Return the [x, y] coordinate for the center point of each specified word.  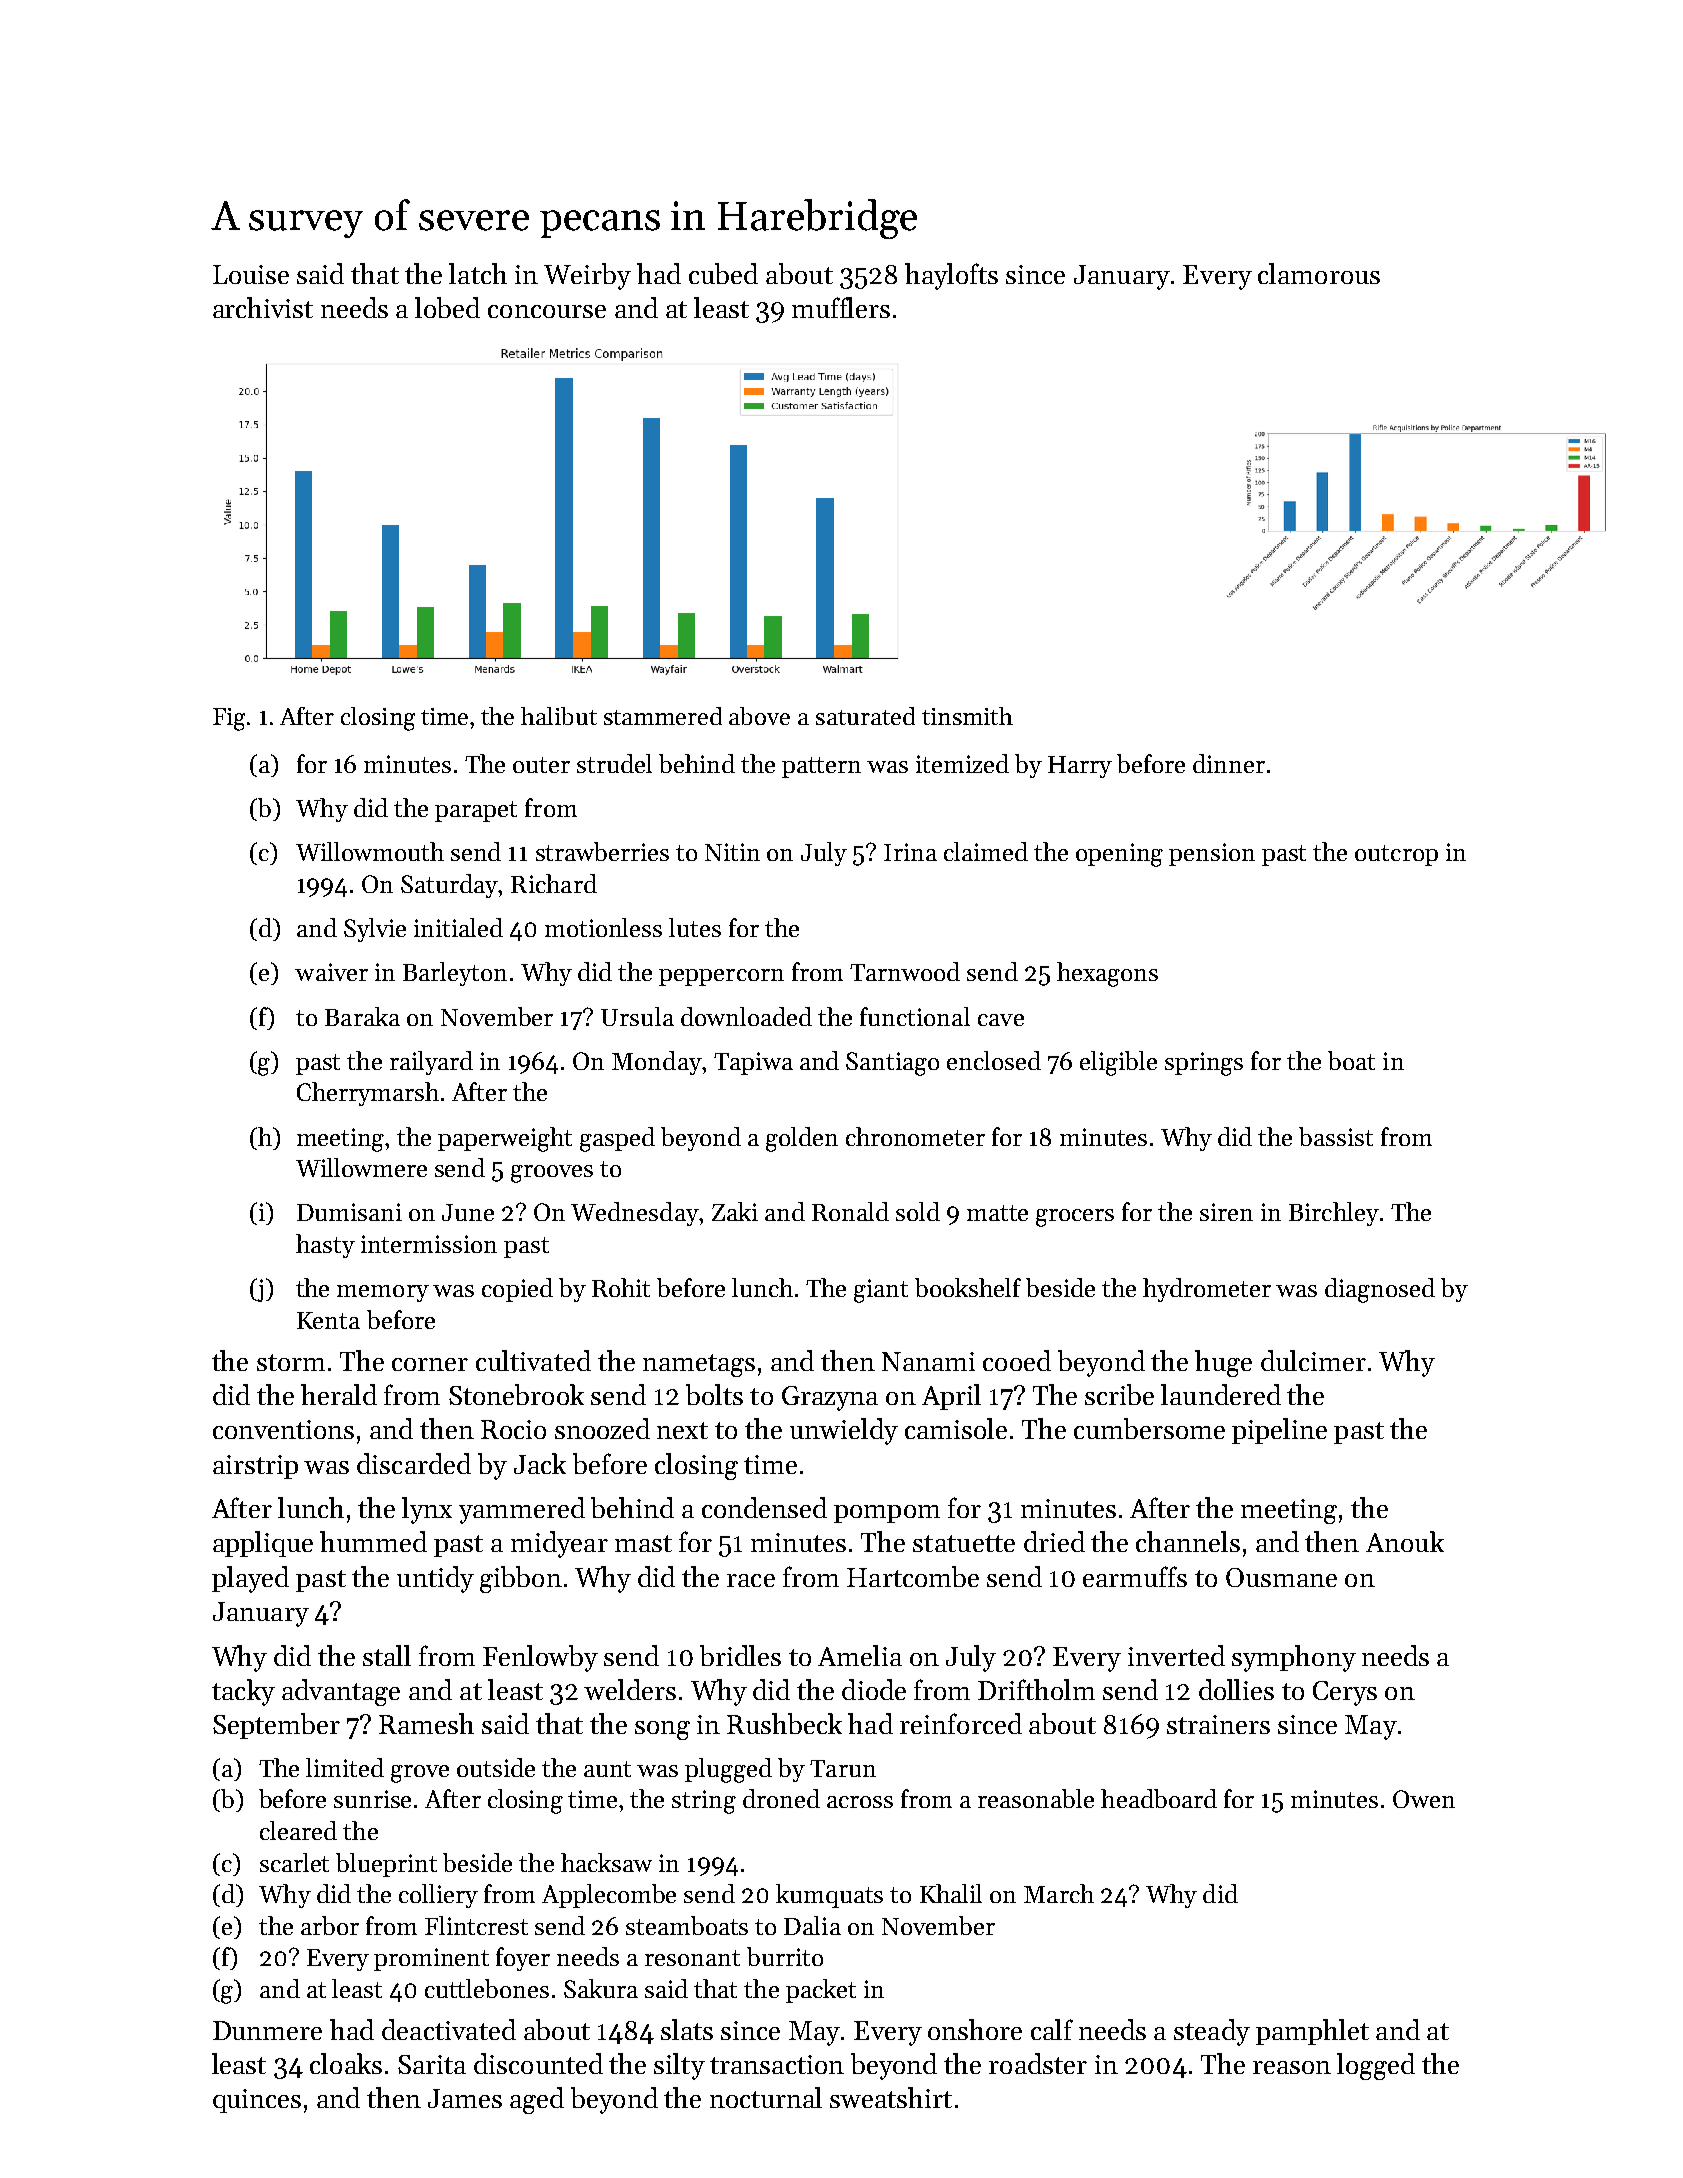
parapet [476, 811]
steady [1212, 2032]
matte [997, 1213]
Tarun [843, 1768]
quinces [257, 2101]
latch [478, 273]
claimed [986, 851]
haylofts [951, 276]
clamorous [1319, 273]
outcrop [1396, 855]
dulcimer [1313, 1360]
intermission [429, 1244]
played [250, 1579]
